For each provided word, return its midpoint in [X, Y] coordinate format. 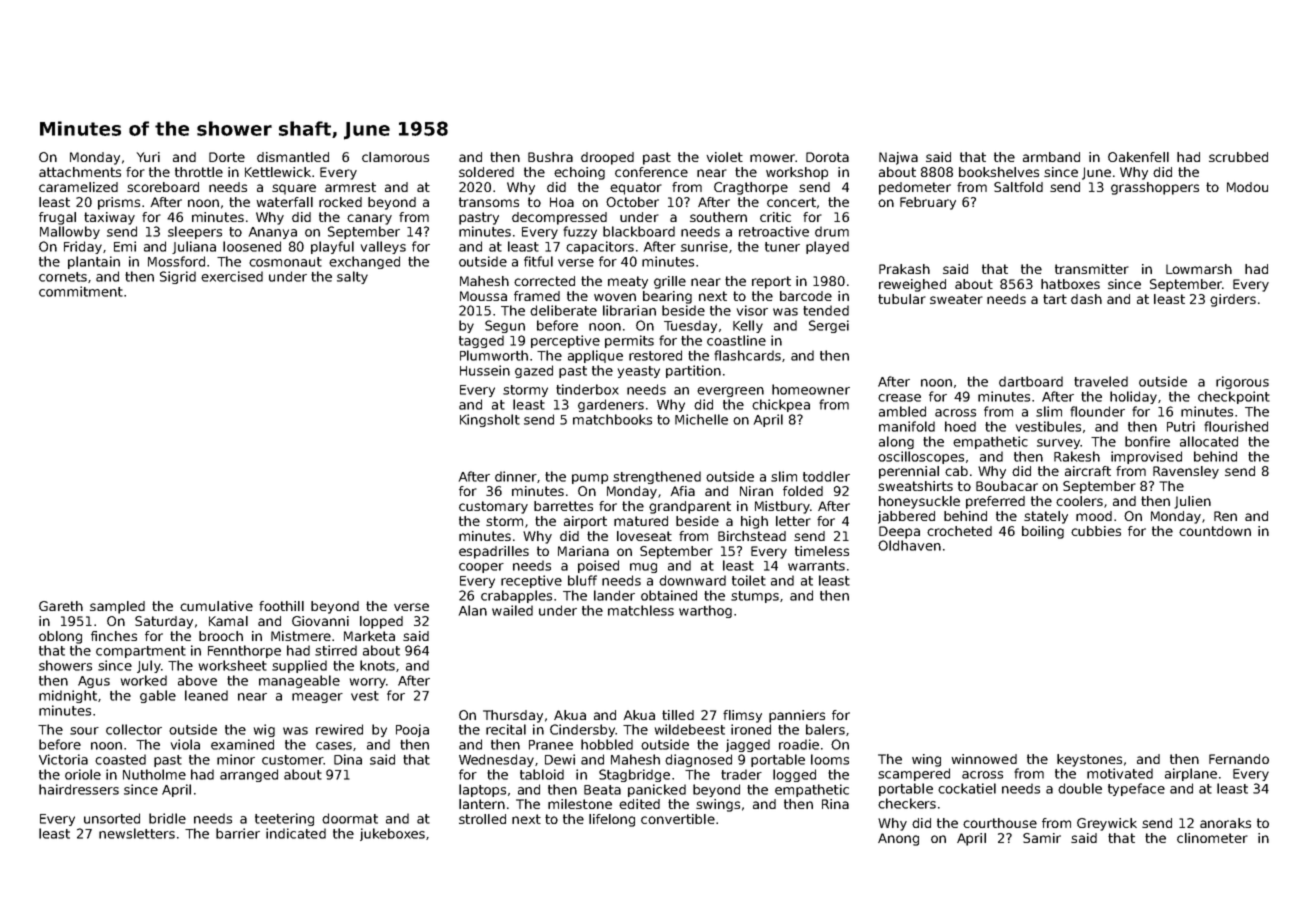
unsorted [112, 818]
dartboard [1031, 381]
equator [636, 188]
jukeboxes [392, 834]
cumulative [216, 606]
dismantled [293, 157]
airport [585, 522]
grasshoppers [1155, 188]
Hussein [485, 370]
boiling [1043, 532]
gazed [534, 371]
